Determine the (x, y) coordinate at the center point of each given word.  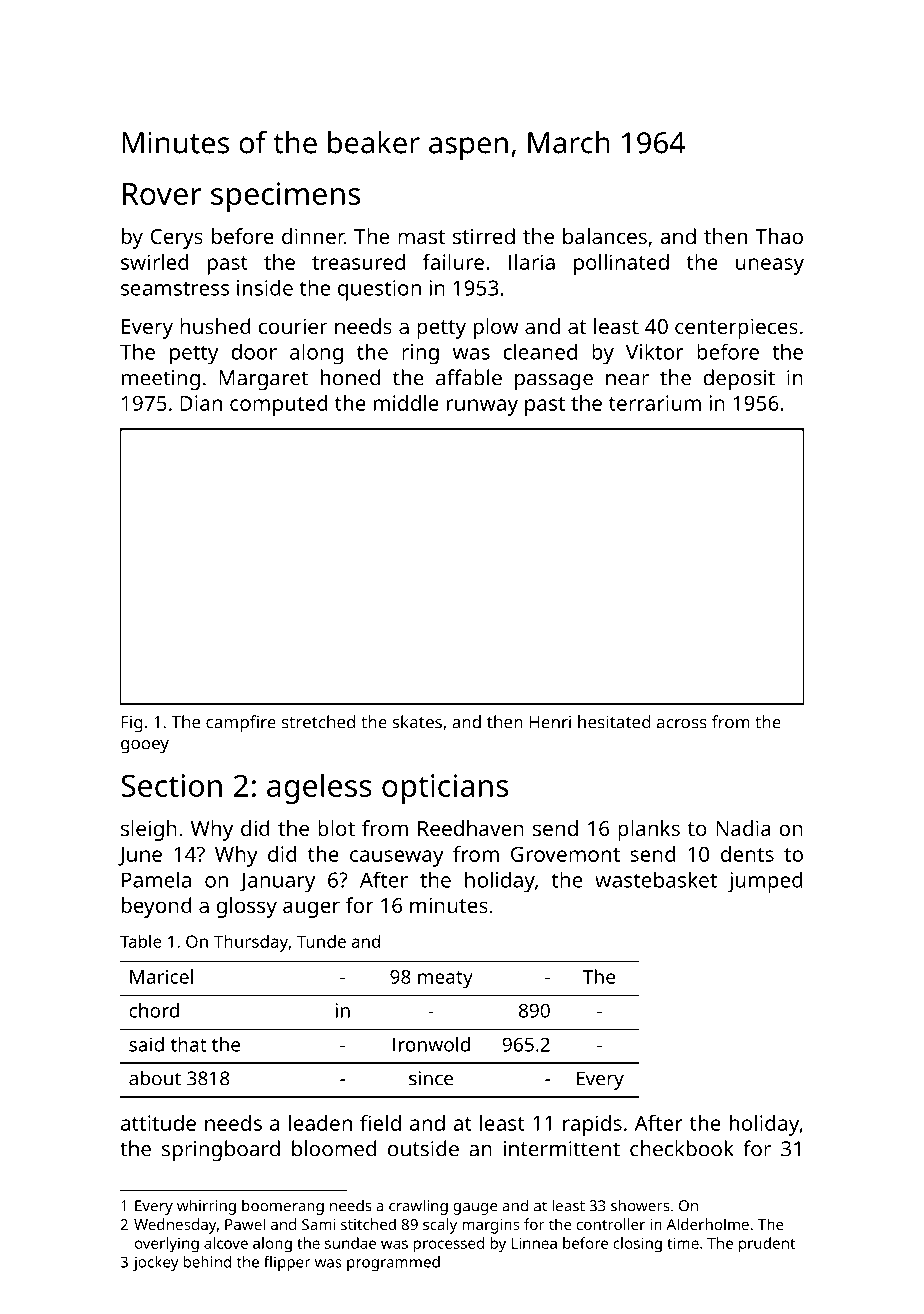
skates (417, 722)
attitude (158, 1123)
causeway (397, 858)
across (682, 724)
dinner (313, 236)
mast (421, 237)
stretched (318, 722)
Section (171, 785)
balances (605, 236)
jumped (765, 882)
